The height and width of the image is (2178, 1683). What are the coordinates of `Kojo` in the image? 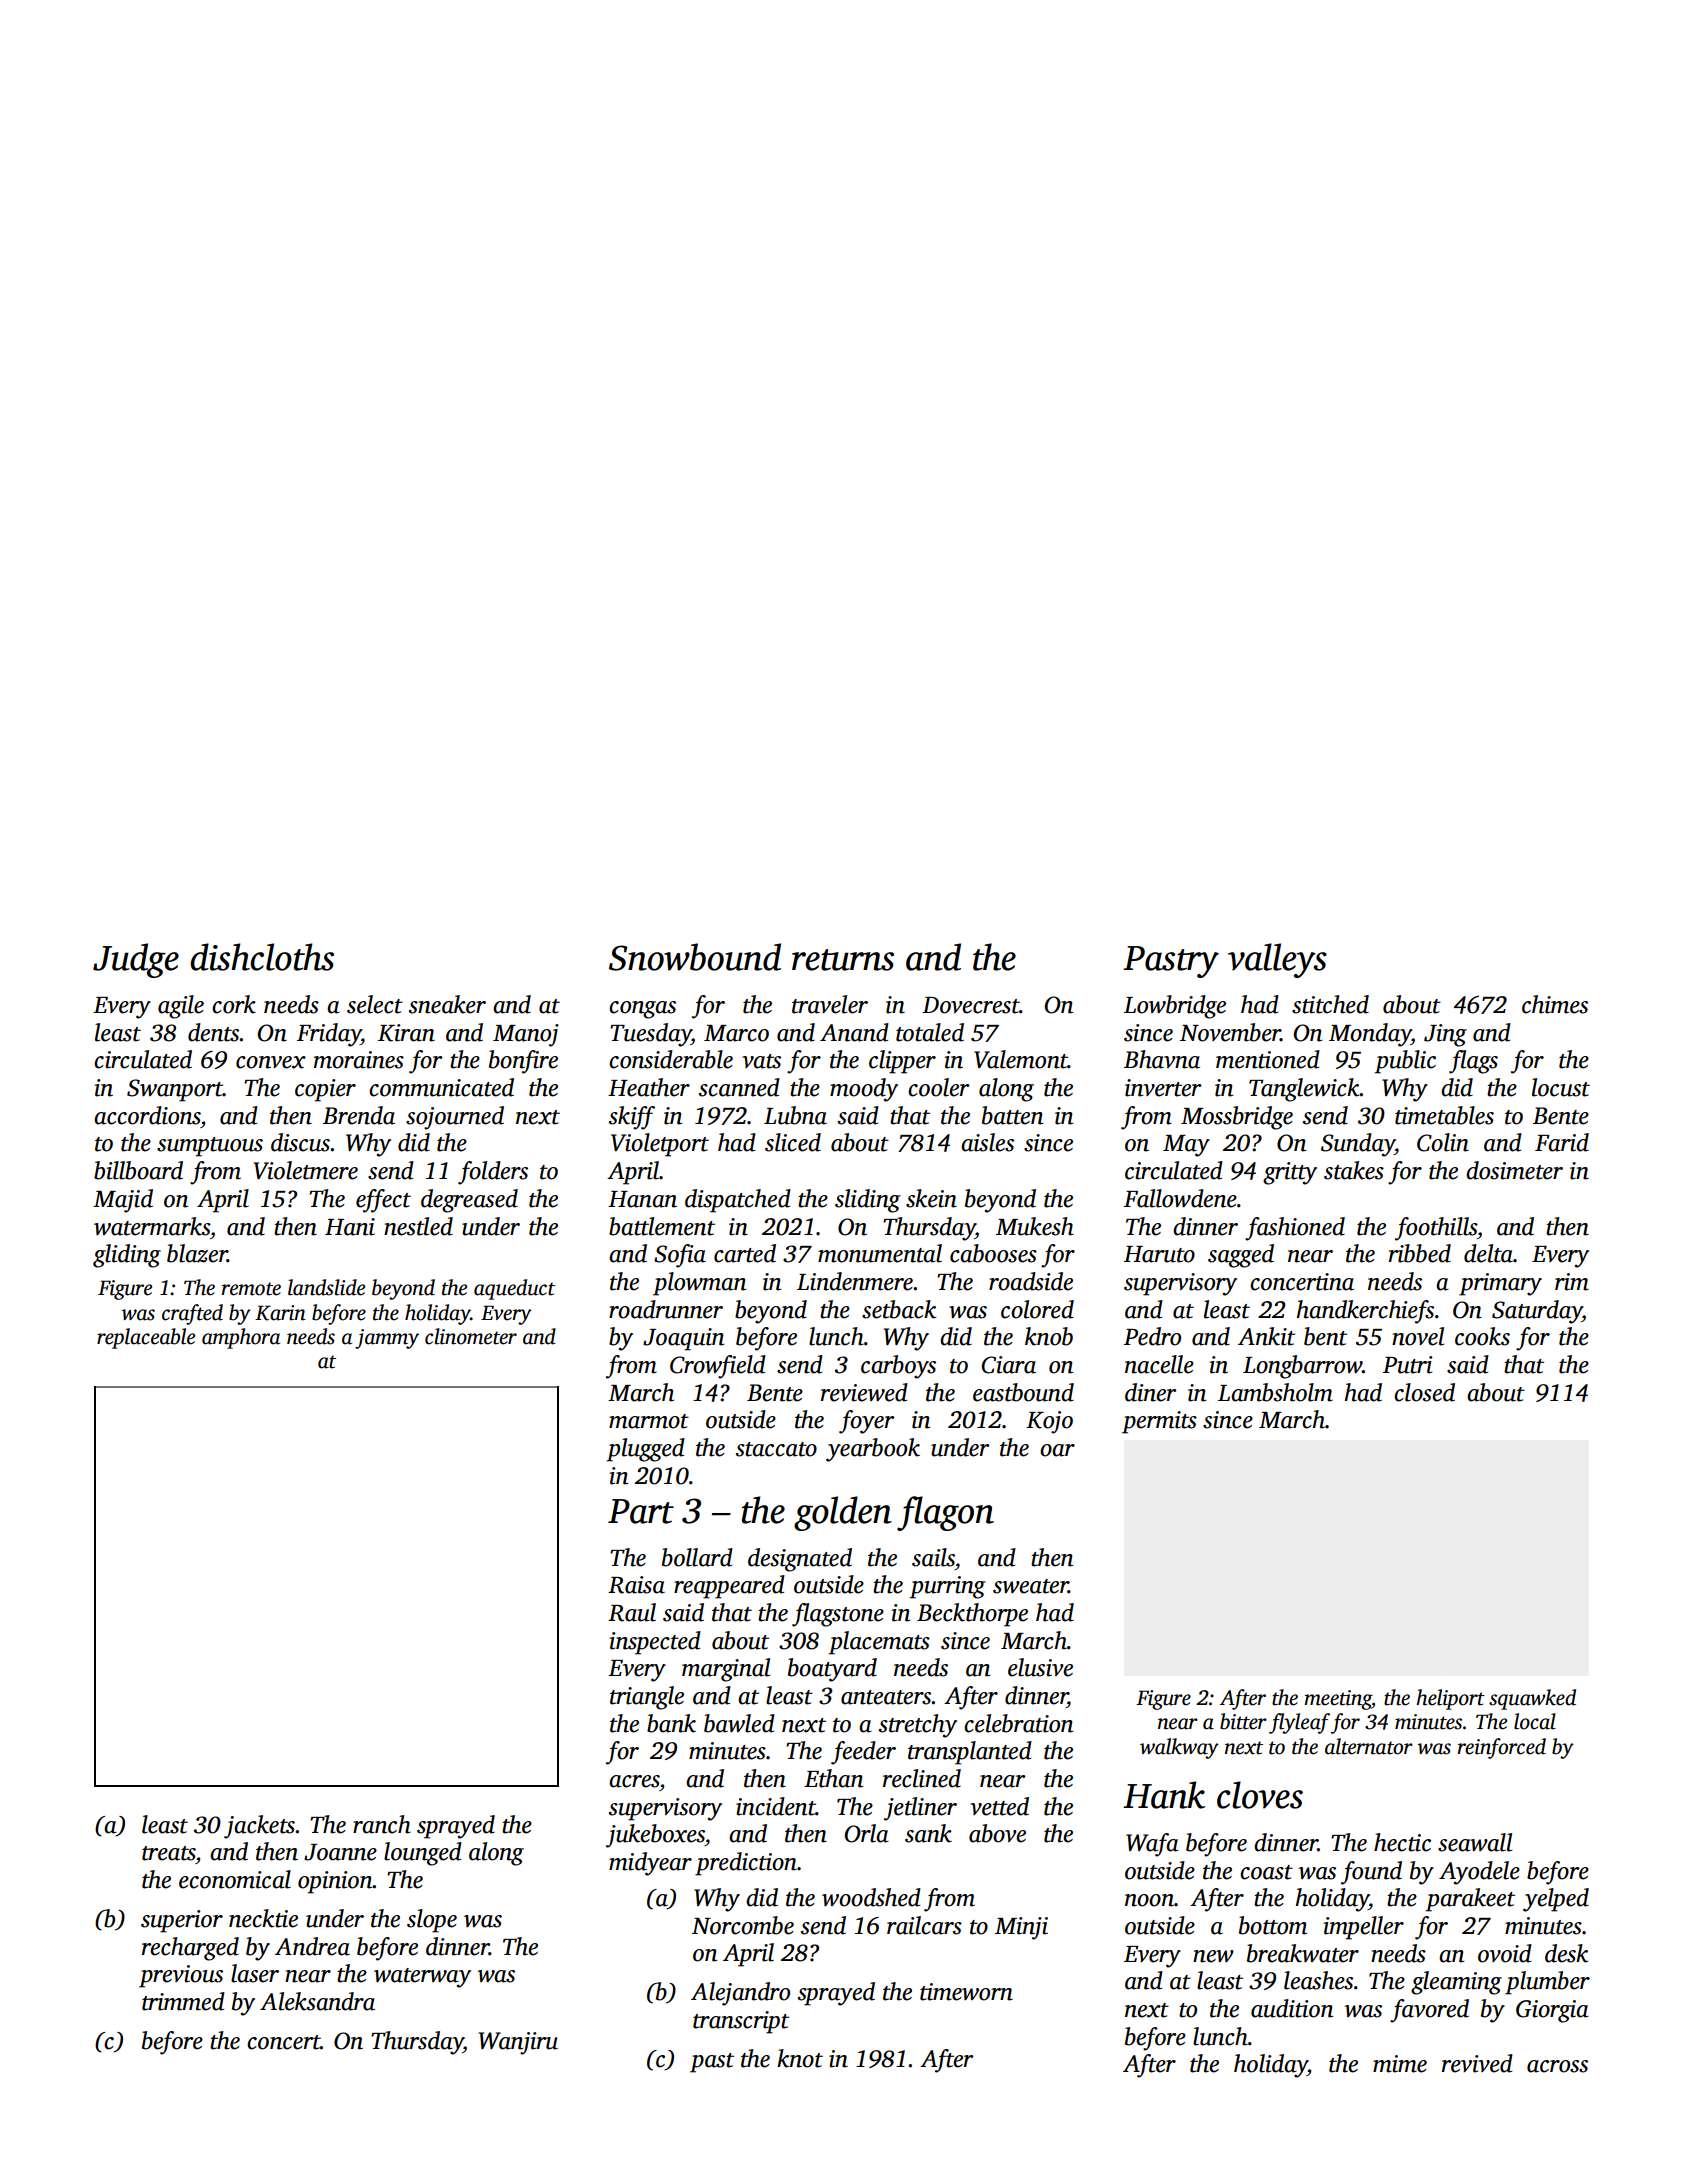 It's located at (1049, 1422).
